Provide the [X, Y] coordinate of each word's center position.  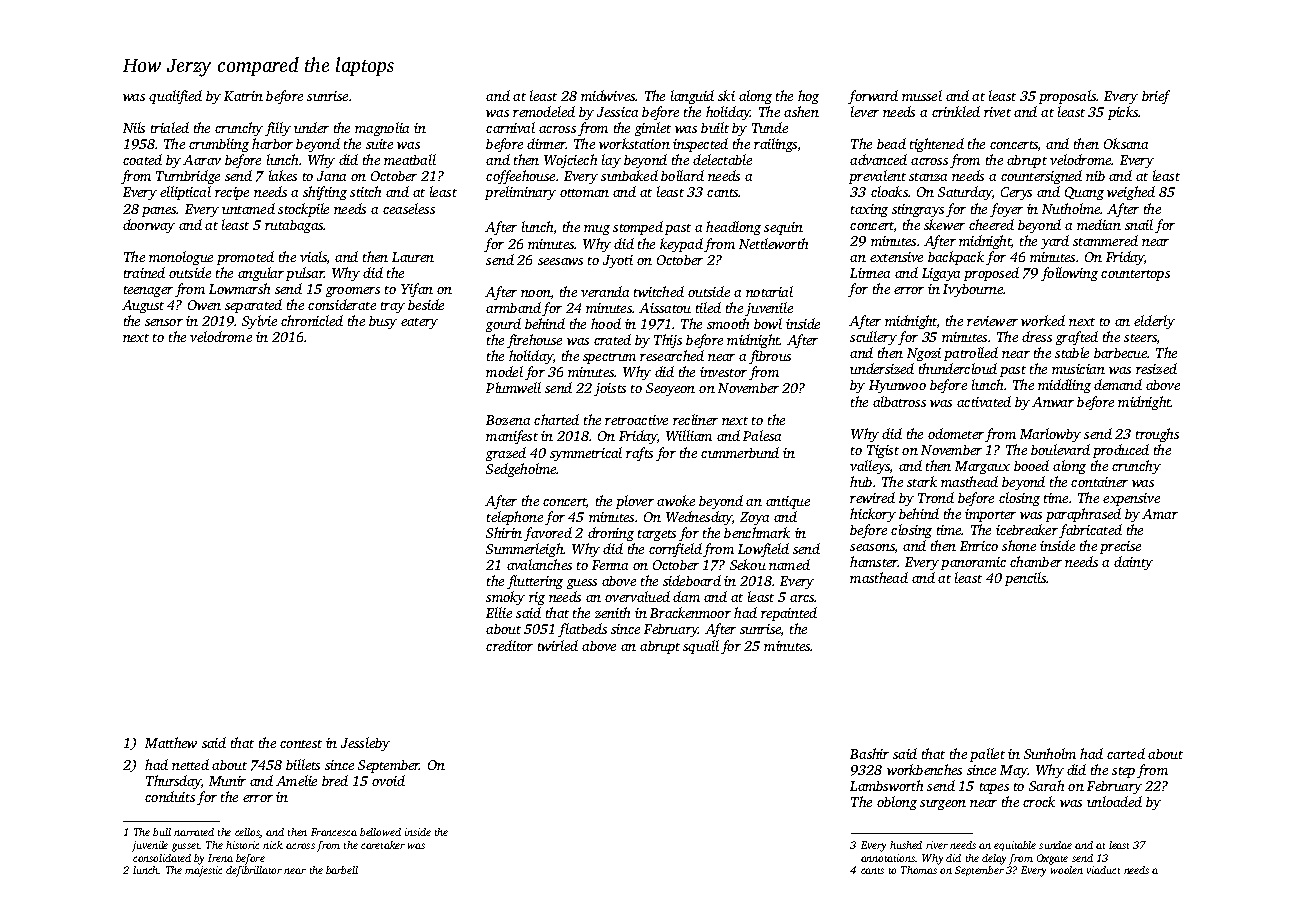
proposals [1067, 97]
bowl [768, 323]
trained [144, 272]
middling [1064, 386]
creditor [509, 645]
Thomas [919, 870]
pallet [987, 755]
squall [701, 647]
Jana [331, 176]
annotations [888, 858]
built [715, 127]
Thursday [173, 782]
